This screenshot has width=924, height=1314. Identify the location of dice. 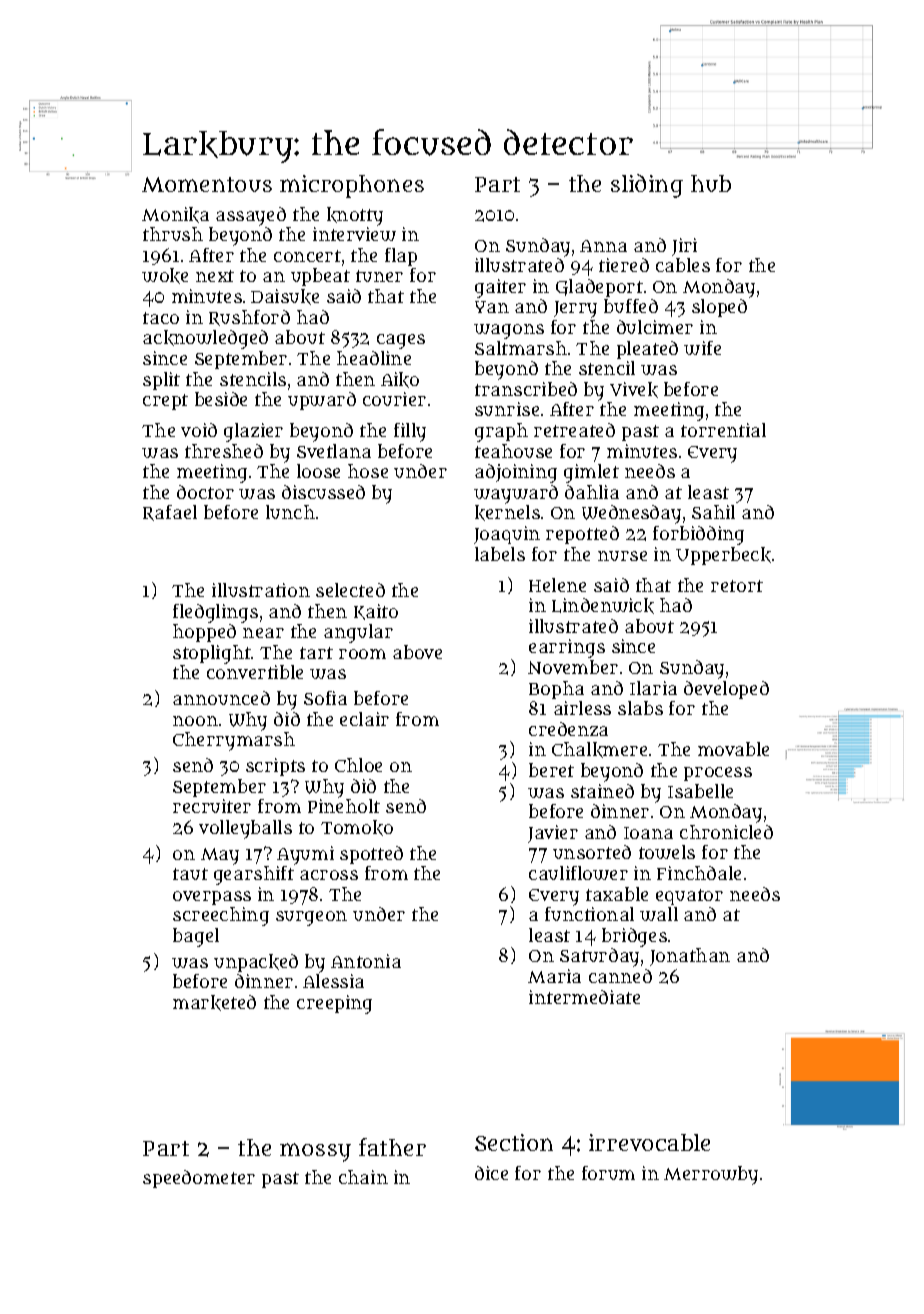
(491, 1173).
